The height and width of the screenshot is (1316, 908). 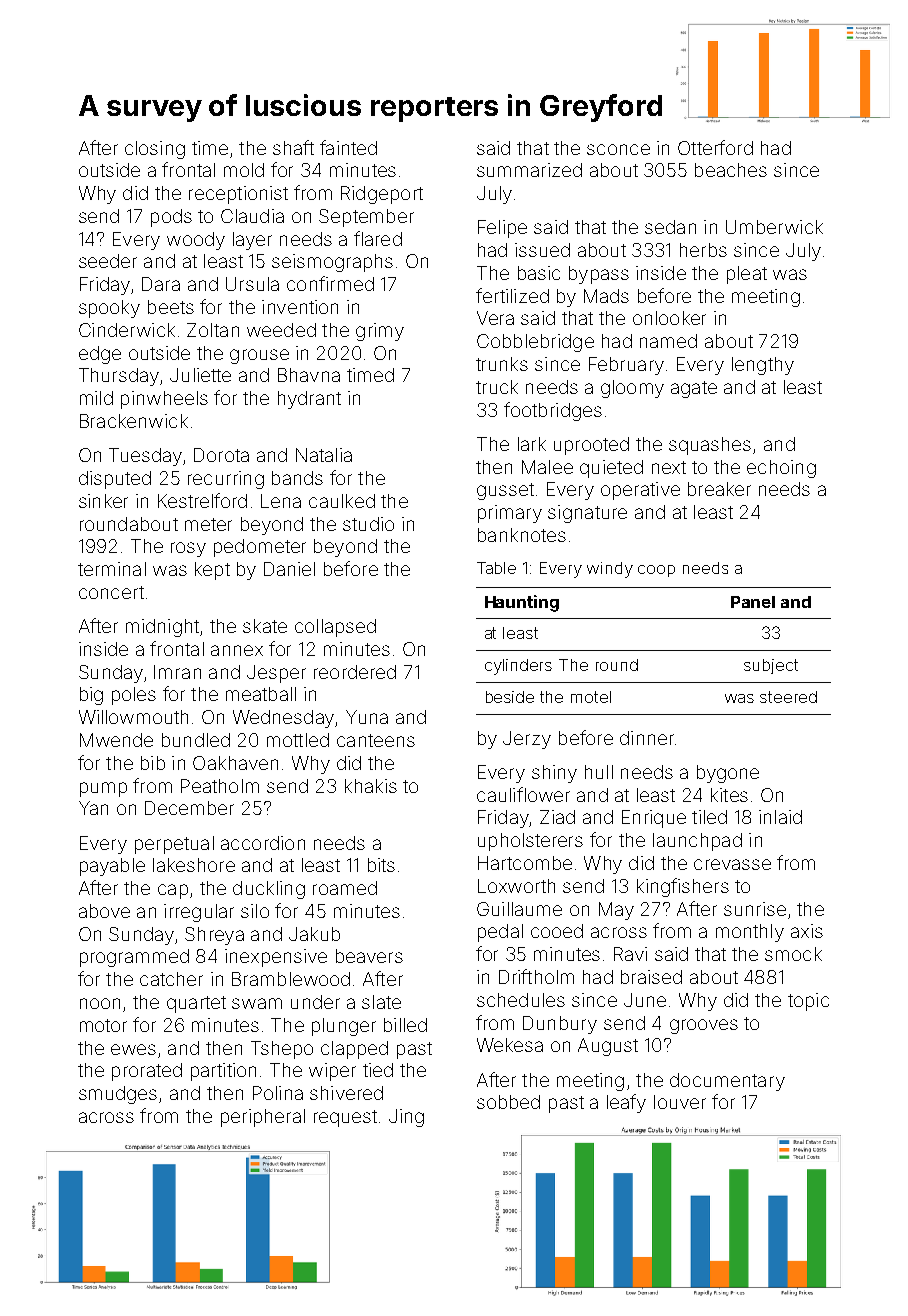 I want to click on coop, so click(x=656, y=571).
